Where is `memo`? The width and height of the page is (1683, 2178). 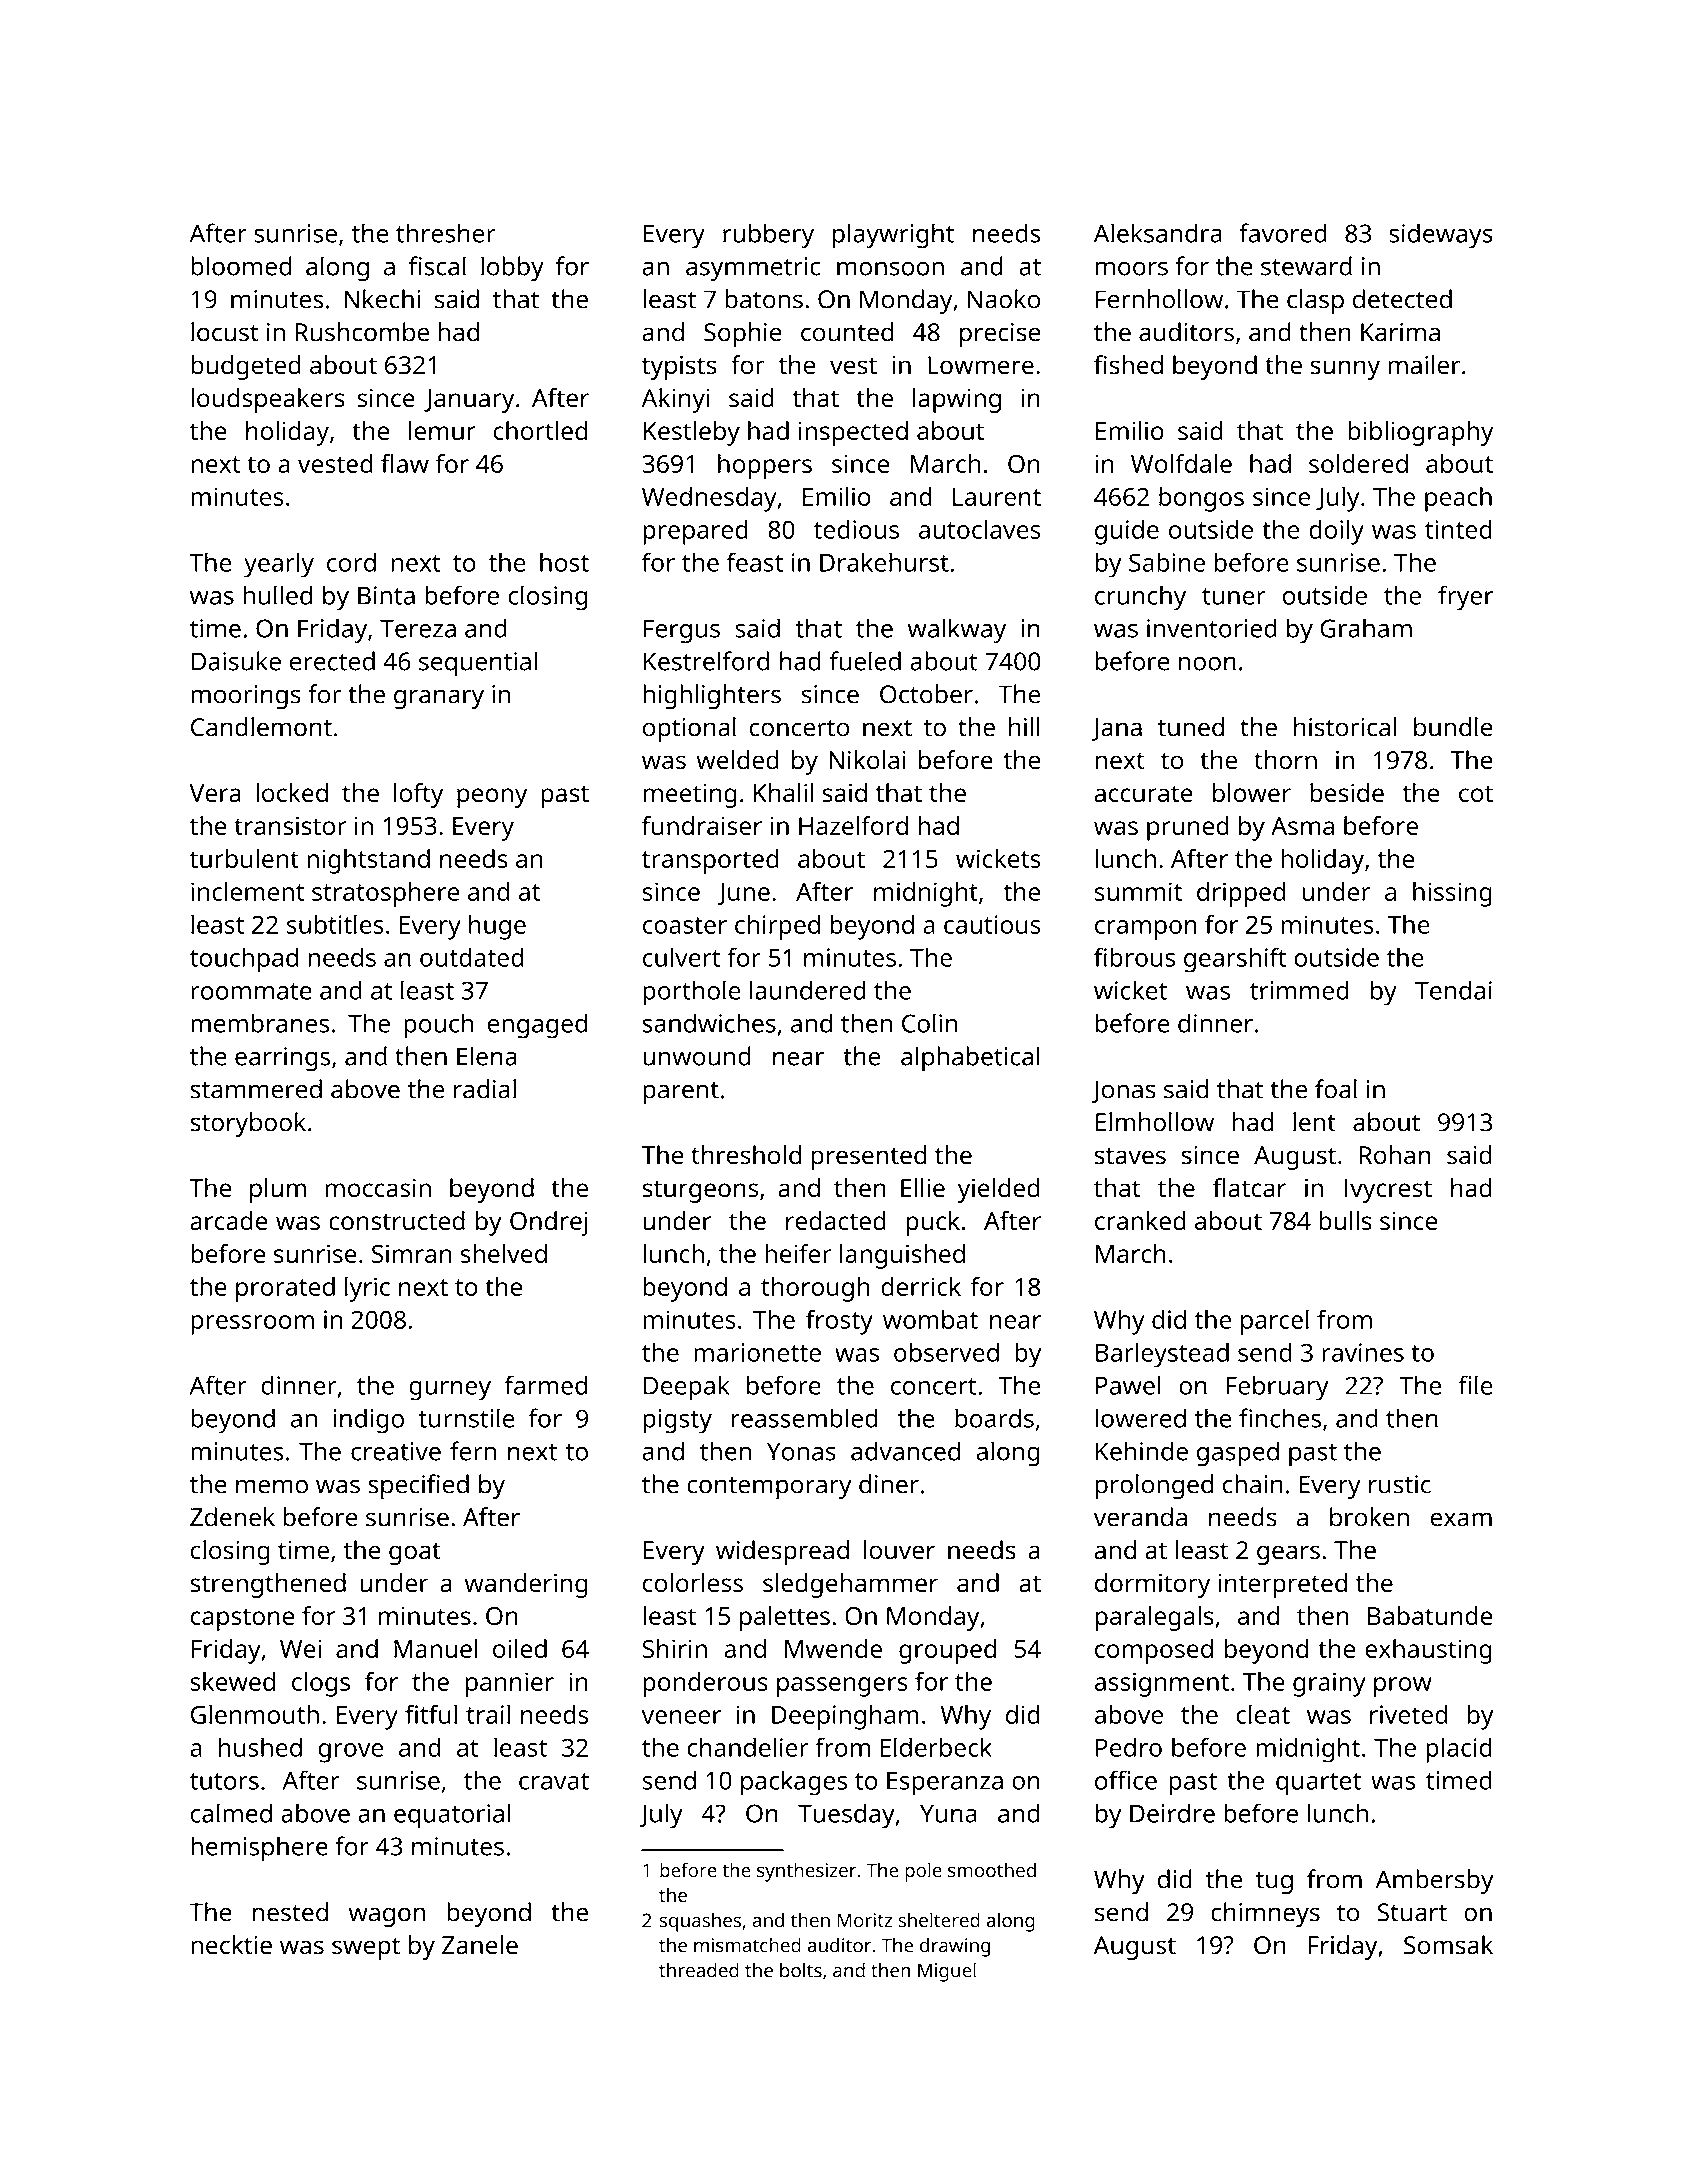 memo is located at coordinates (272, 1486).
